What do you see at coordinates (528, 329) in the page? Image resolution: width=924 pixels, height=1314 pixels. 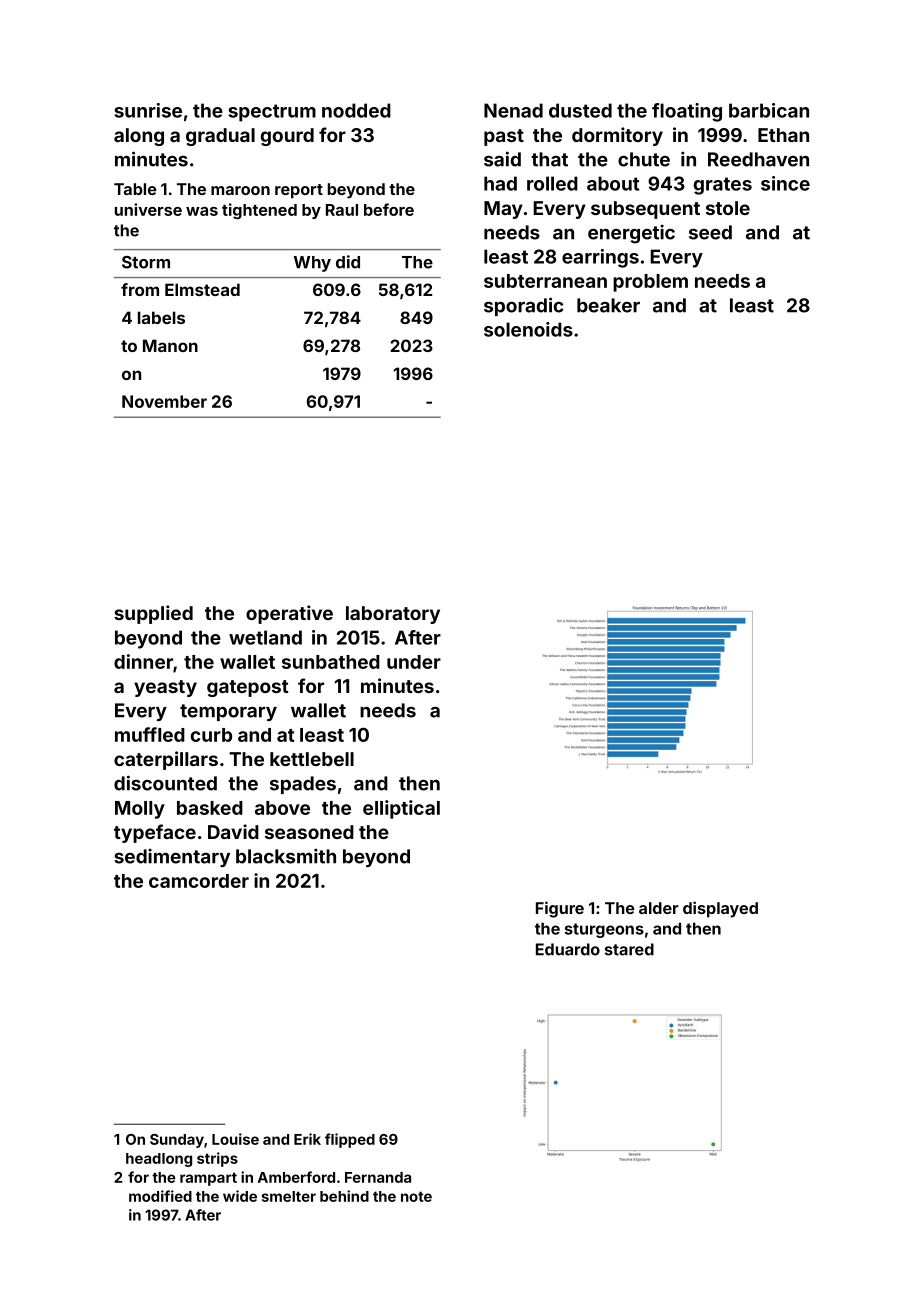 I see `solenoids` at bounding box center [528, 329].
